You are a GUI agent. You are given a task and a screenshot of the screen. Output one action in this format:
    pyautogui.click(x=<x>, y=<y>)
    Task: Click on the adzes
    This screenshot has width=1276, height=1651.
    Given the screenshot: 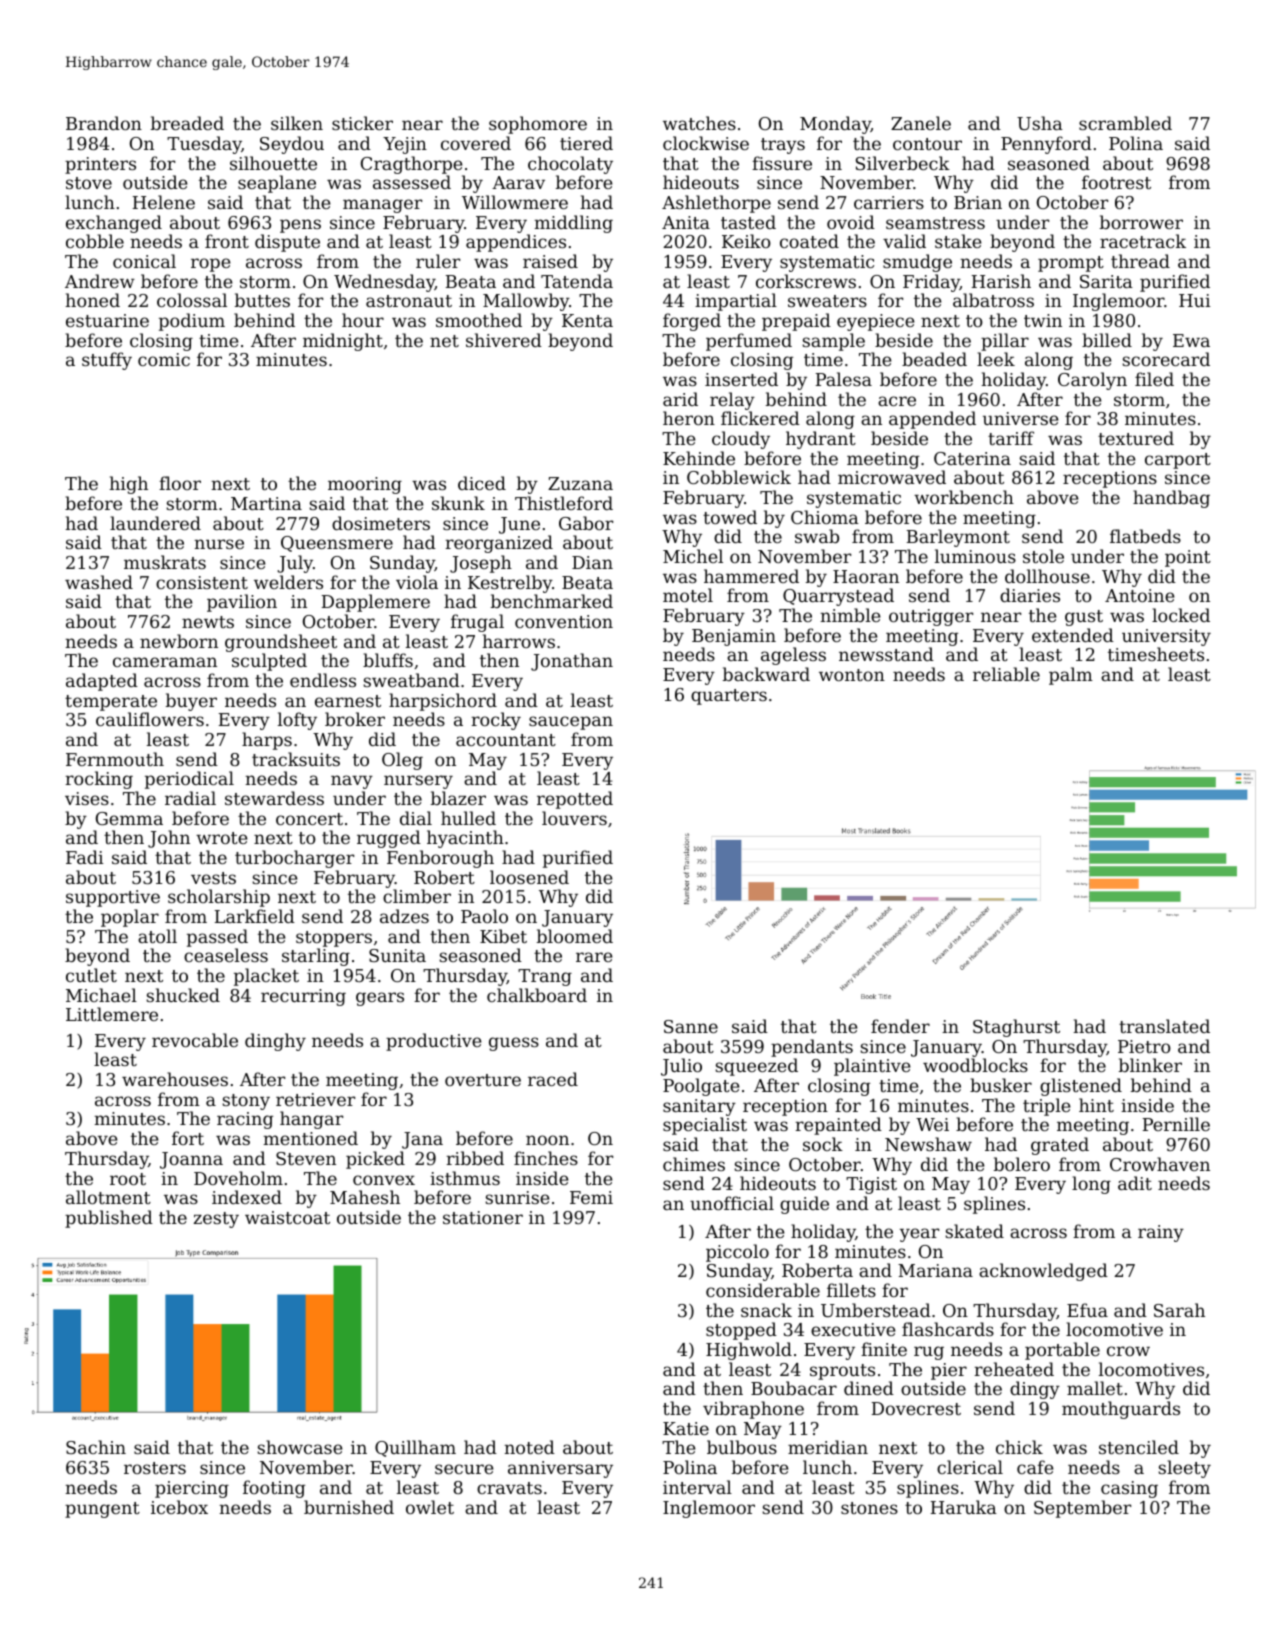 What is the action you would take?
    pyautogui.click(x=404, y=916)
